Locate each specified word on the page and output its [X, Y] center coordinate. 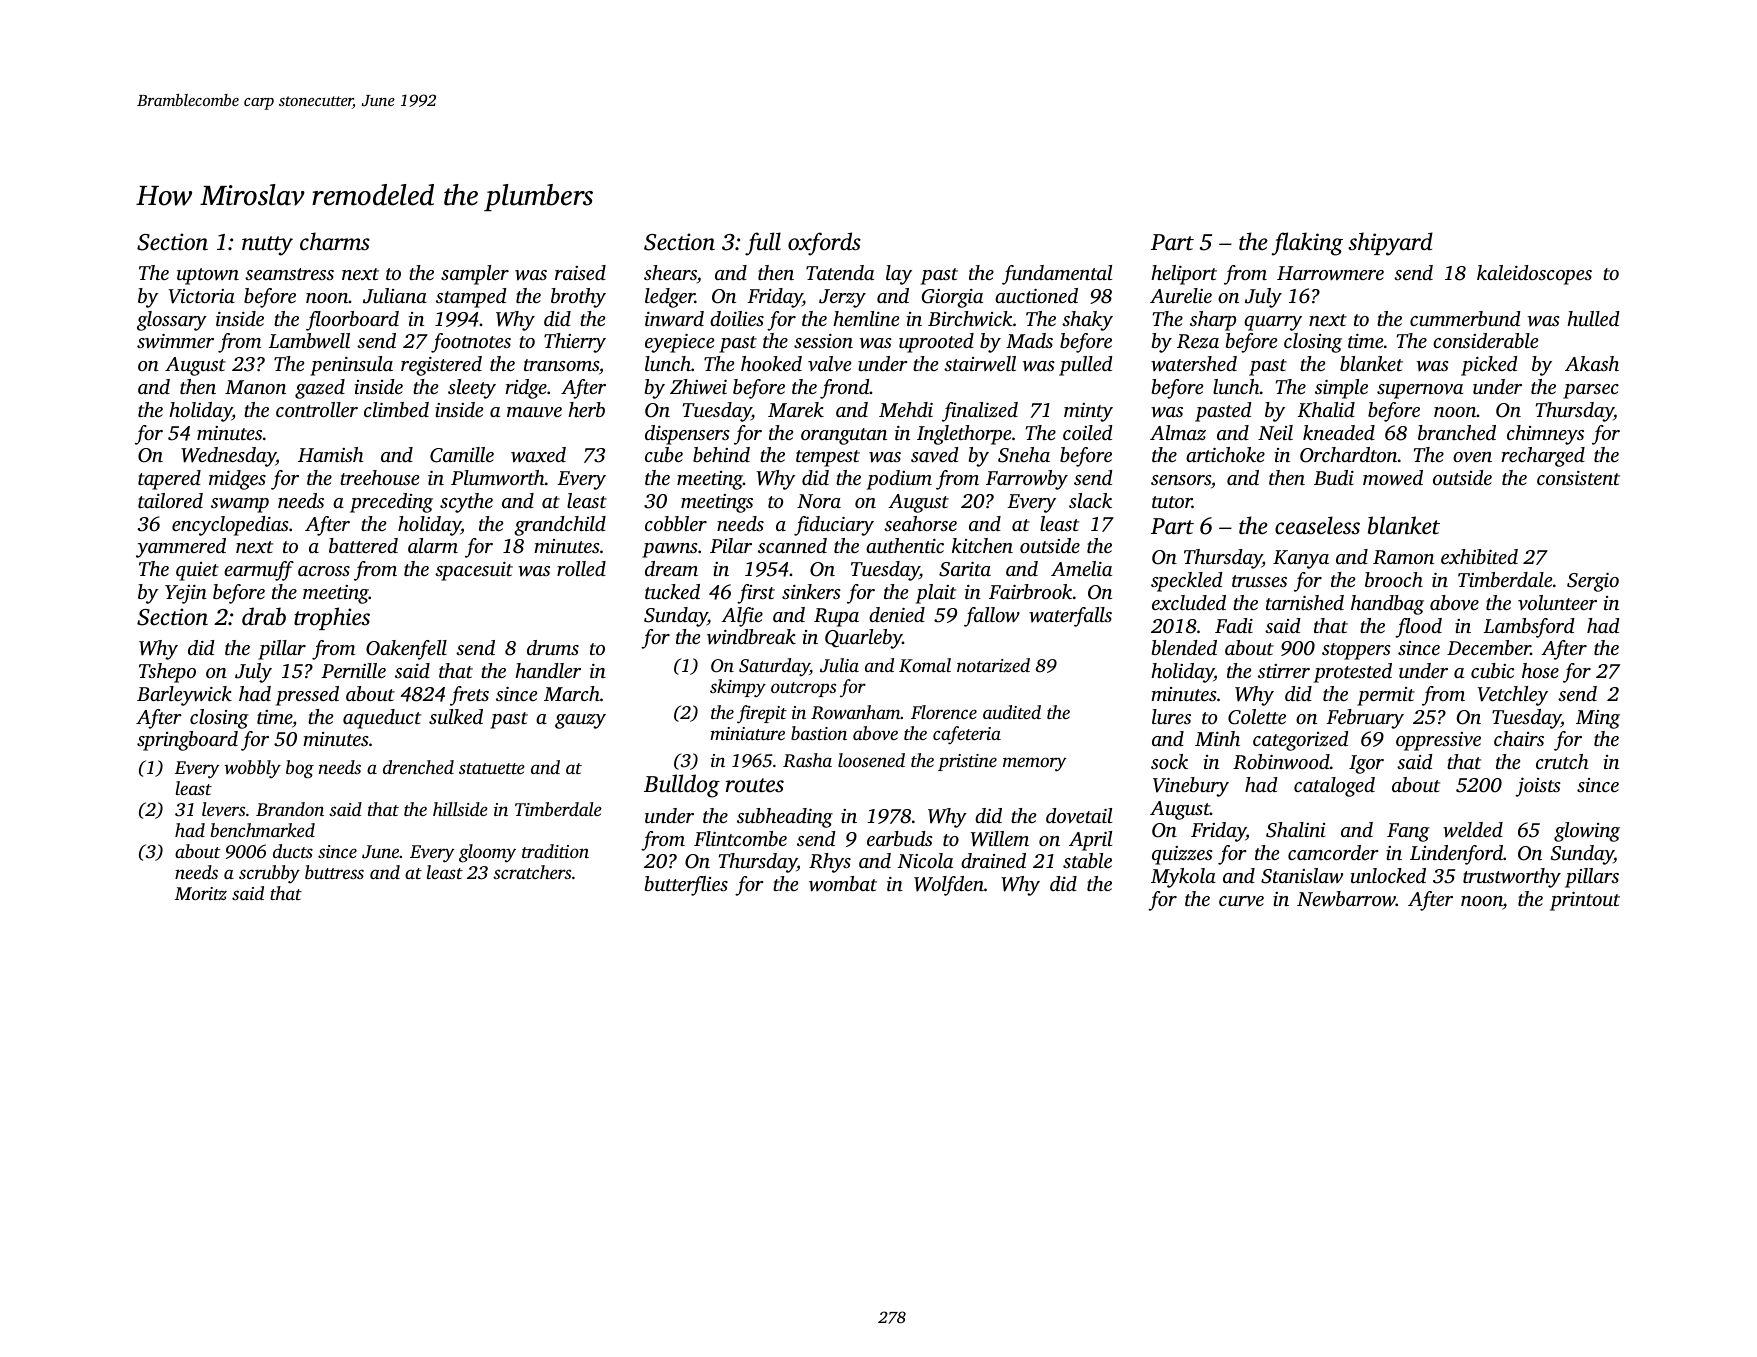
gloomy [487, 853]
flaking [1307, 244]
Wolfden [949, 886]
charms [335, 241]
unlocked [1388, 875]
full [763, 244]
